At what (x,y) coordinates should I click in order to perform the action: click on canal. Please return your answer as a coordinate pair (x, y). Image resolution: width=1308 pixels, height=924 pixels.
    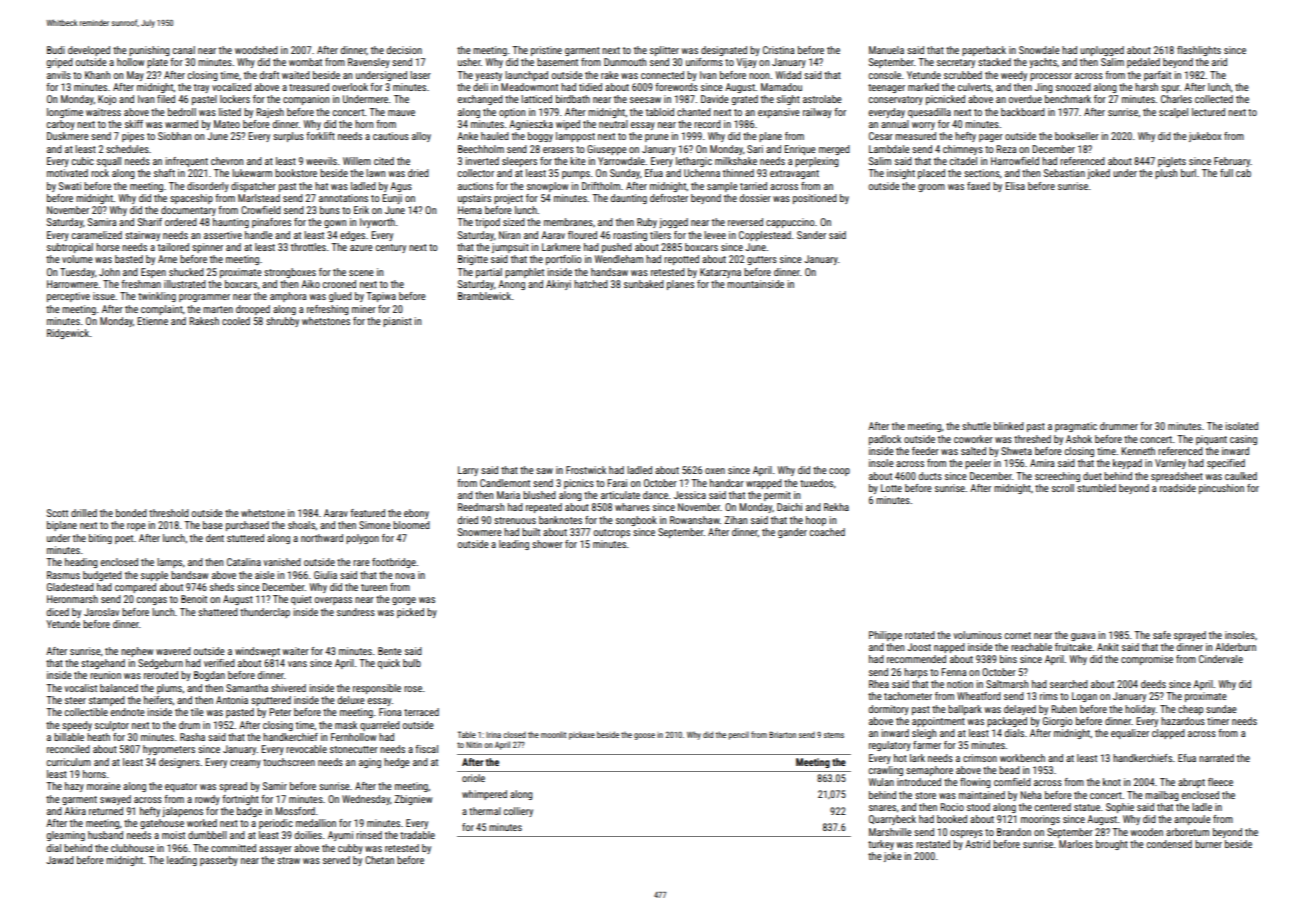
    Looking at the image, I should click on (184, 50).
